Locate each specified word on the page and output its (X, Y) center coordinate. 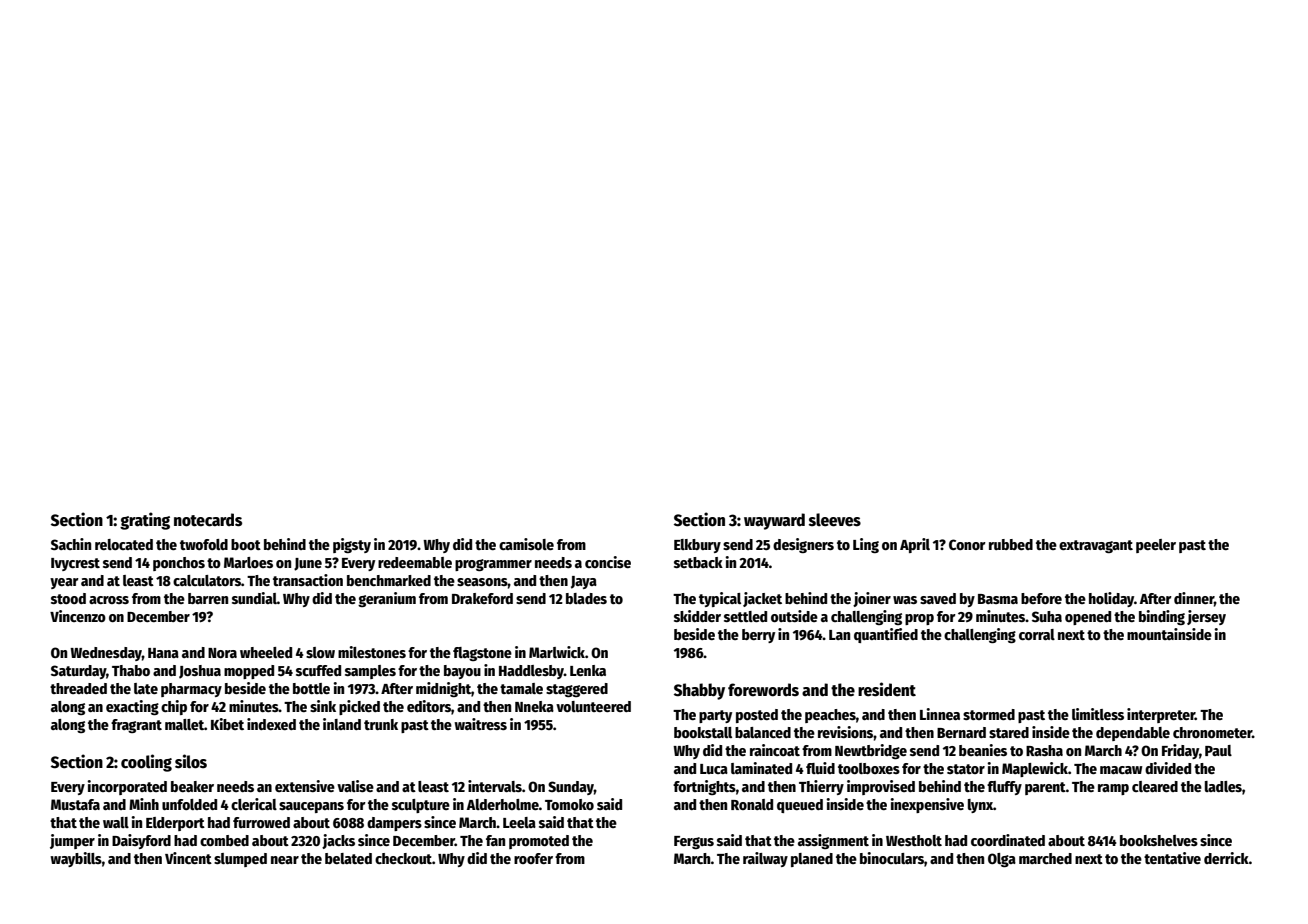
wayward (774, 521)
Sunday (571, 788)
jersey (1206, 617)
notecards (208, 520)
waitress (480, 724)
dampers (394, 824)
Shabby (699, 691)
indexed (271, 724)
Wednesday (106, 654)
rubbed (1011, 544)
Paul (1218, 750)
